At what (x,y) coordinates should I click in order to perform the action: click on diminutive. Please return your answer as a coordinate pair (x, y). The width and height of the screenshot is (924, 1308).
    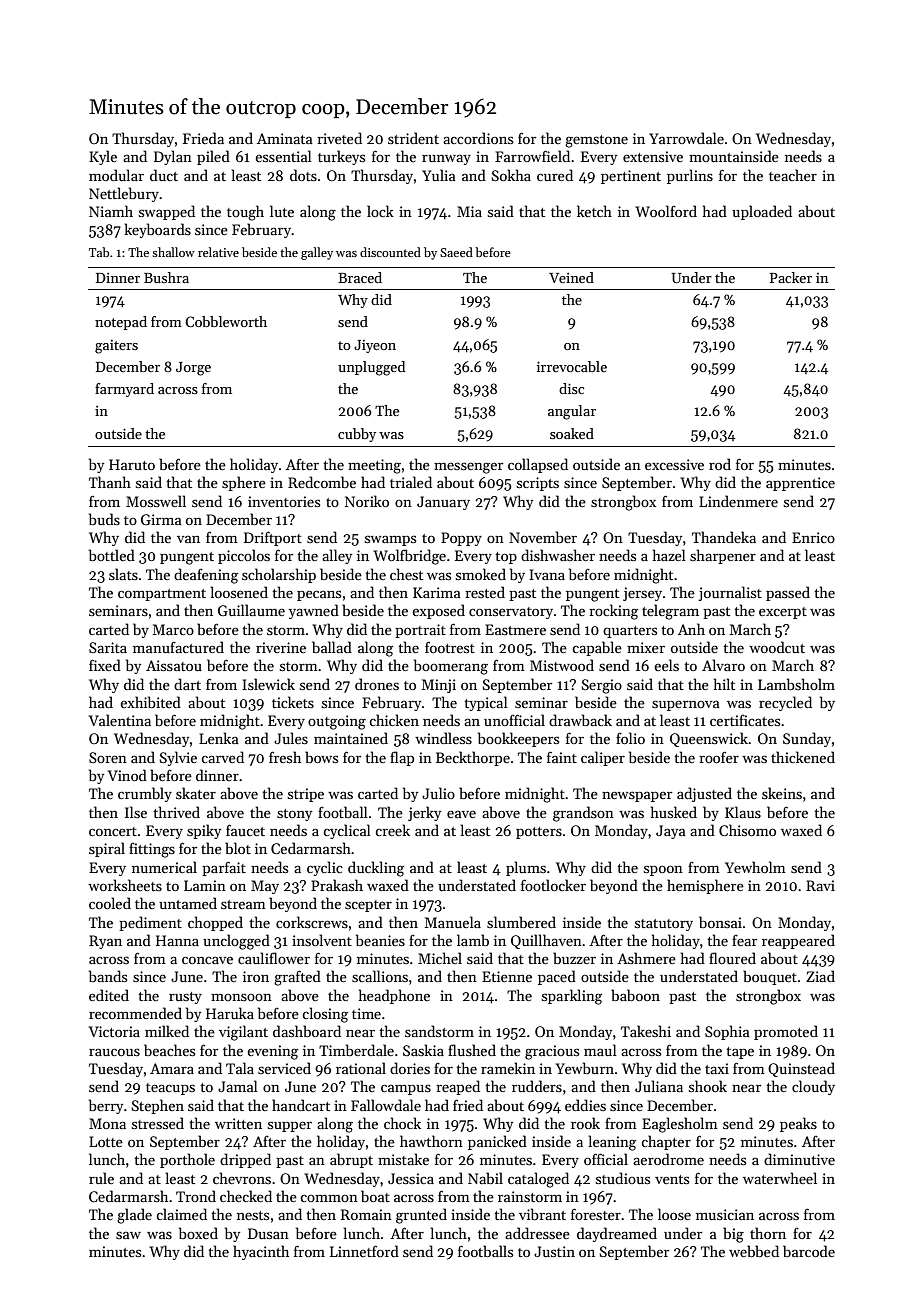
    Looking at the image, I should click on (799, 1159).
